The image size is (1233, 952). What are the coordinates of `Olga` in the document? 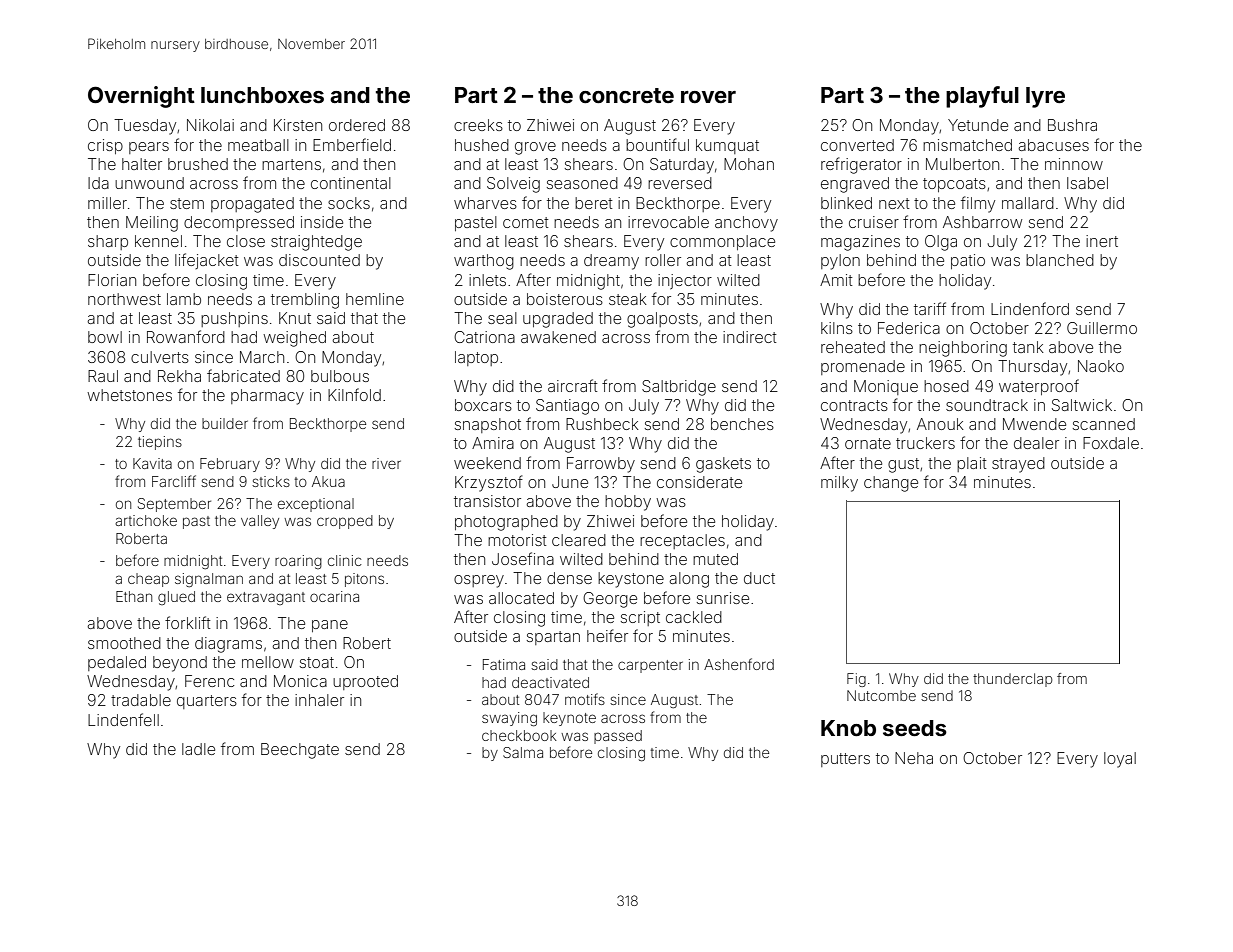 It's located at (941, 243).
